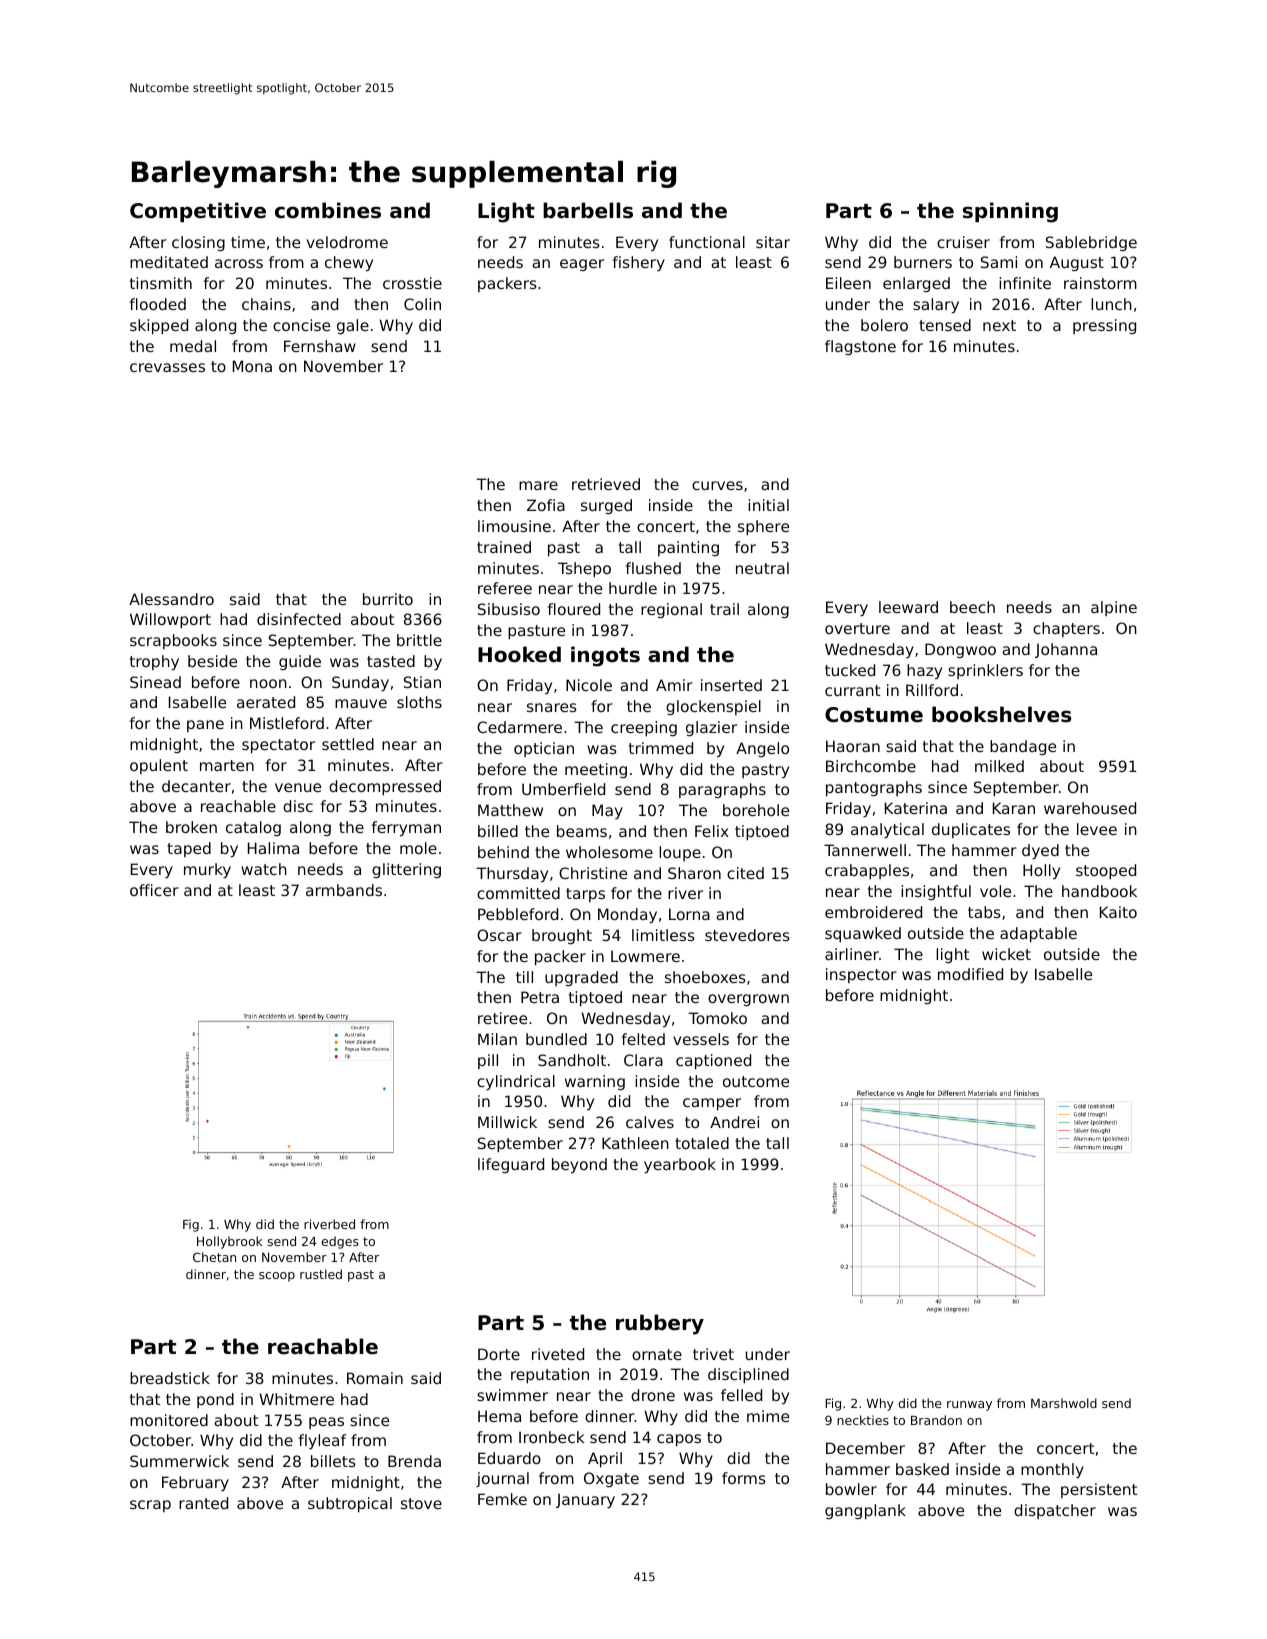  I want to click on dispatcher, so click(1055, 1511).
